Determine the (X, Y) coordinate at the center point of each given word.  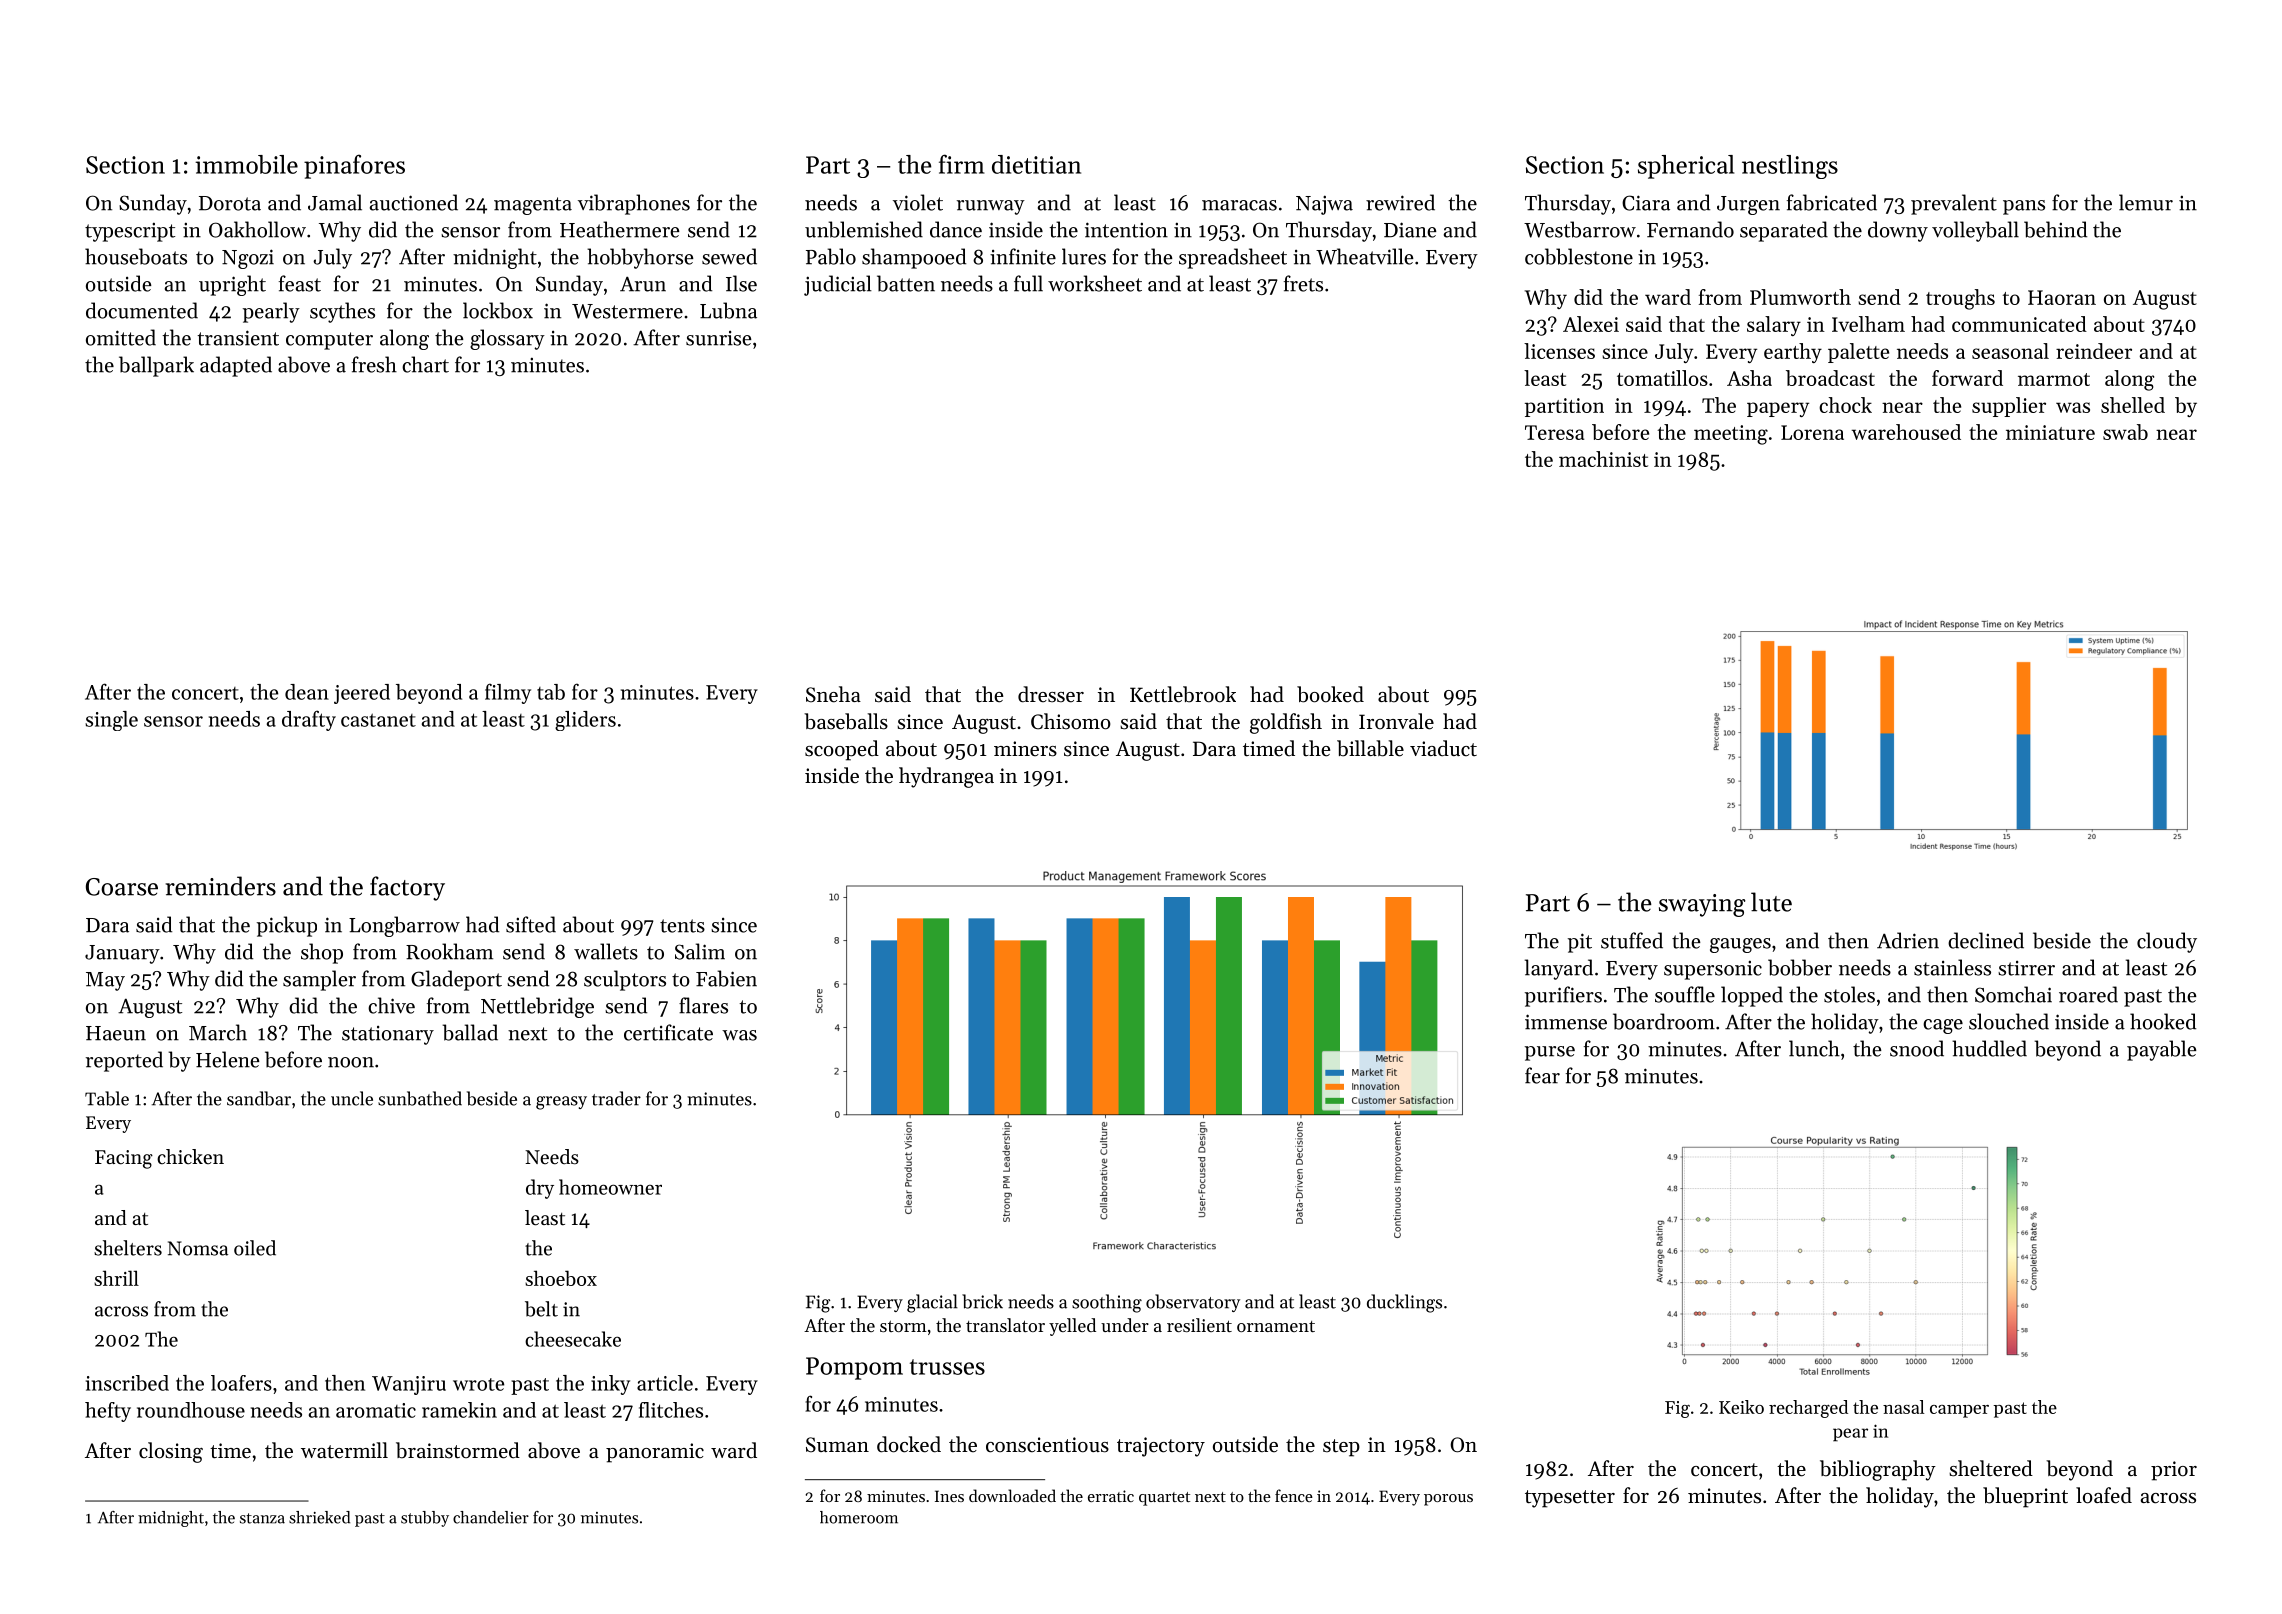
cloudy (2167, 942)
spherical (1686, 167)
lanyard (1559, 969)
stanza (262, 1518)
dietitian (1036, 164)
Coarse (122, 887)
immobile (246, 164)
